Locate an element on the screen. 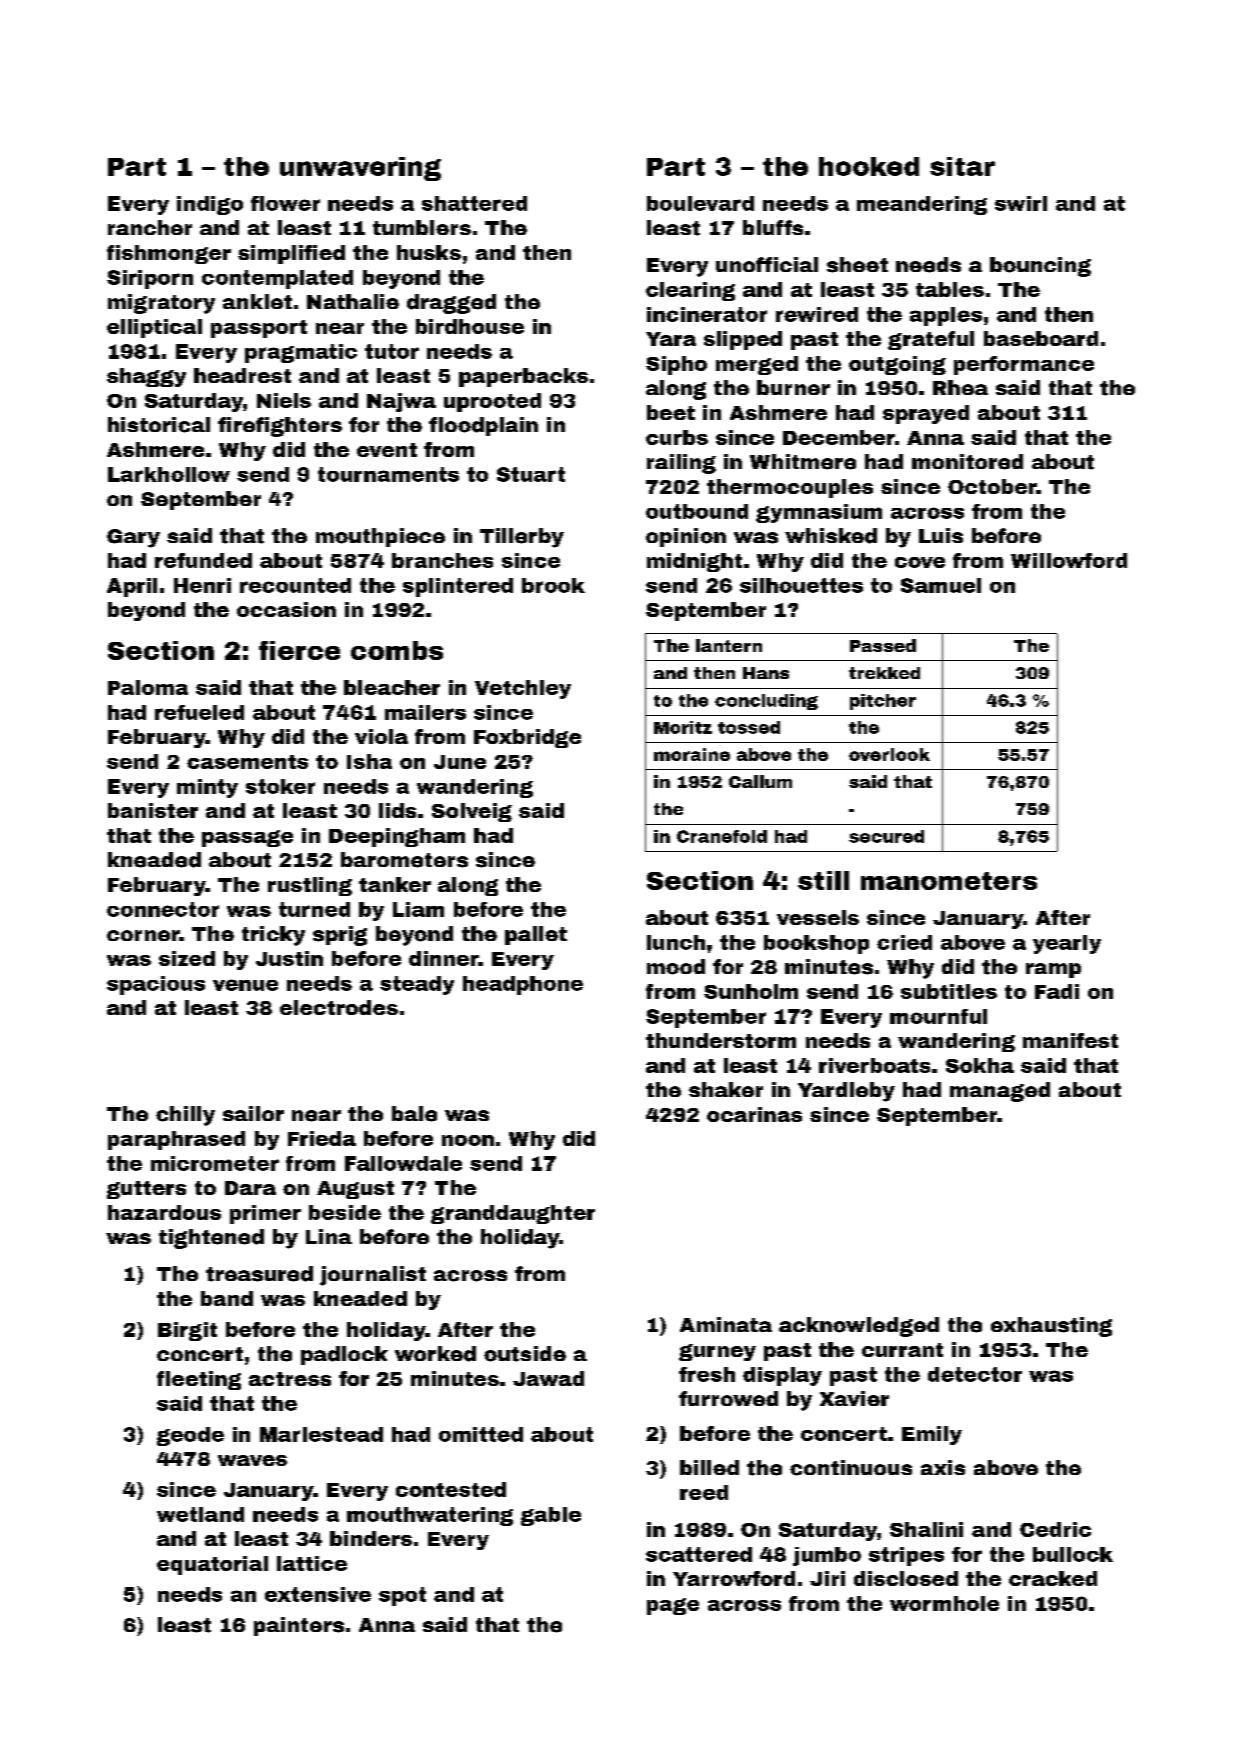  shaggy is located at coordinates (146, 377).
